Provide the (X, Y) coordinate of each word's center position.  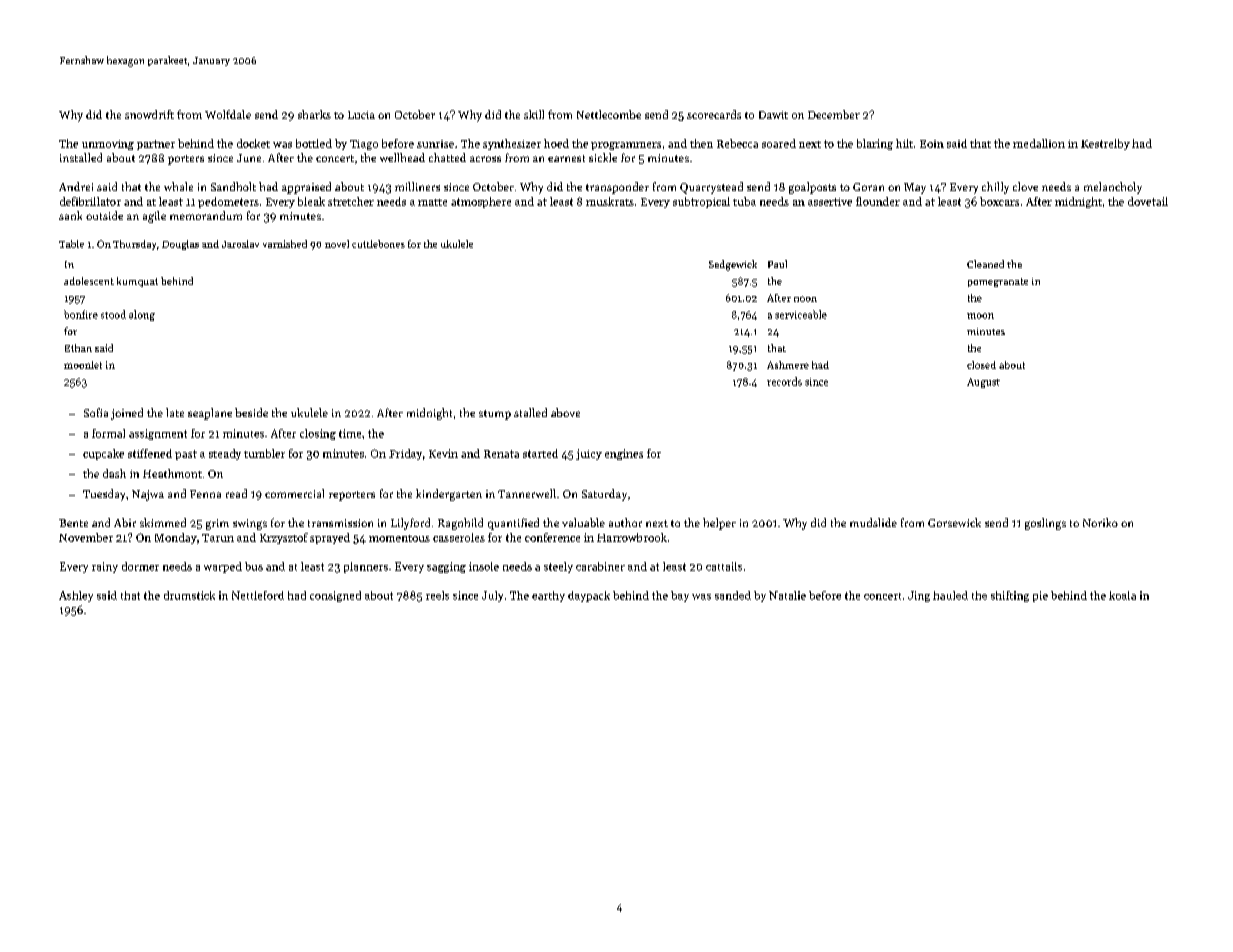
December (834, 114)
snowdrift (149, 114)
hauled (950, 595)
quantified (513, 524)
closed (981, 365)
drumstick (189, 595)
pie (1040, 596)
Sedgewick (733, 265)
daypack (589, 596)
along (142, 315)
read (236, 493)
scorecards (714, 114)
